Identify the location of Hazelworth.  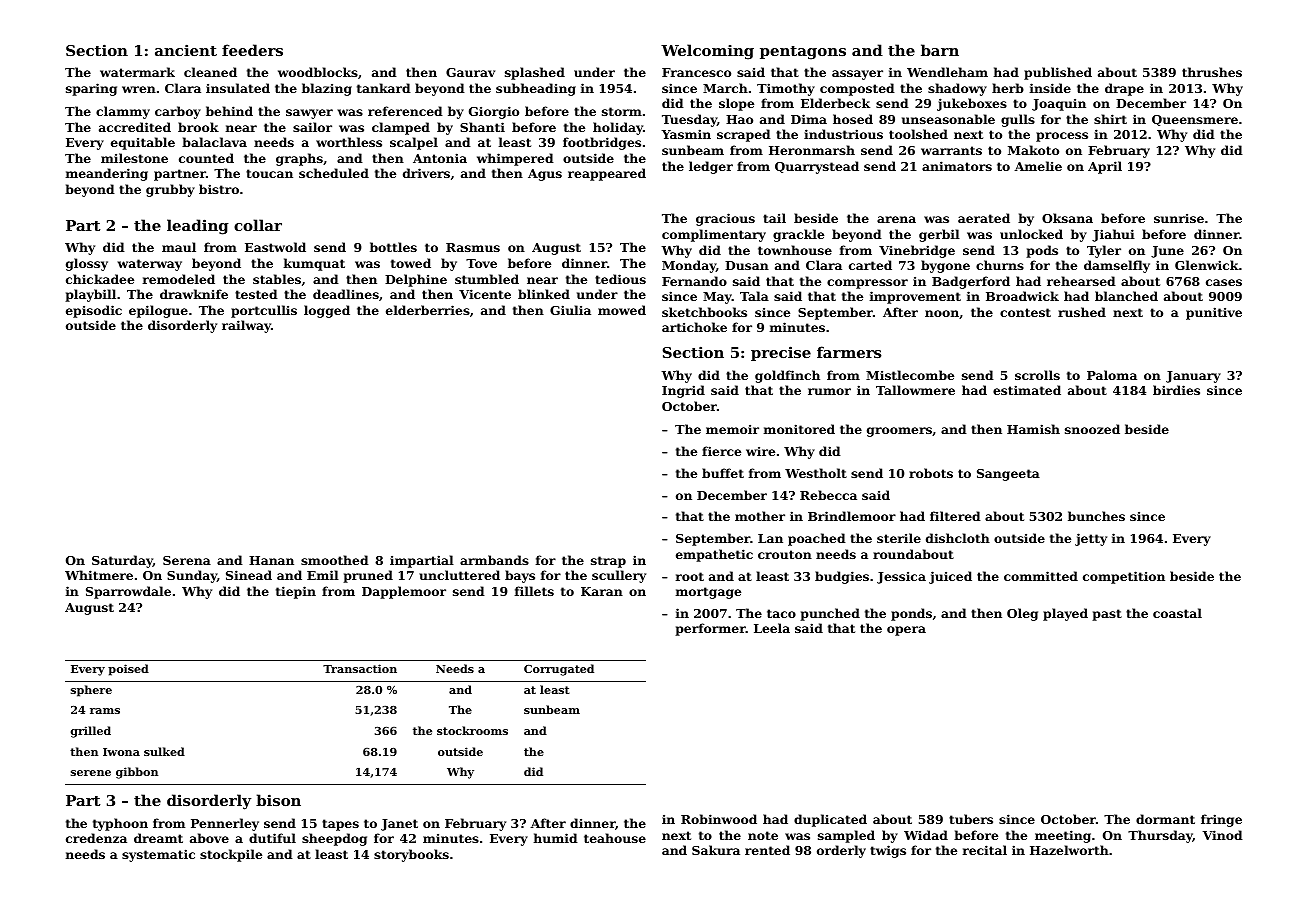
(1069, 850).
